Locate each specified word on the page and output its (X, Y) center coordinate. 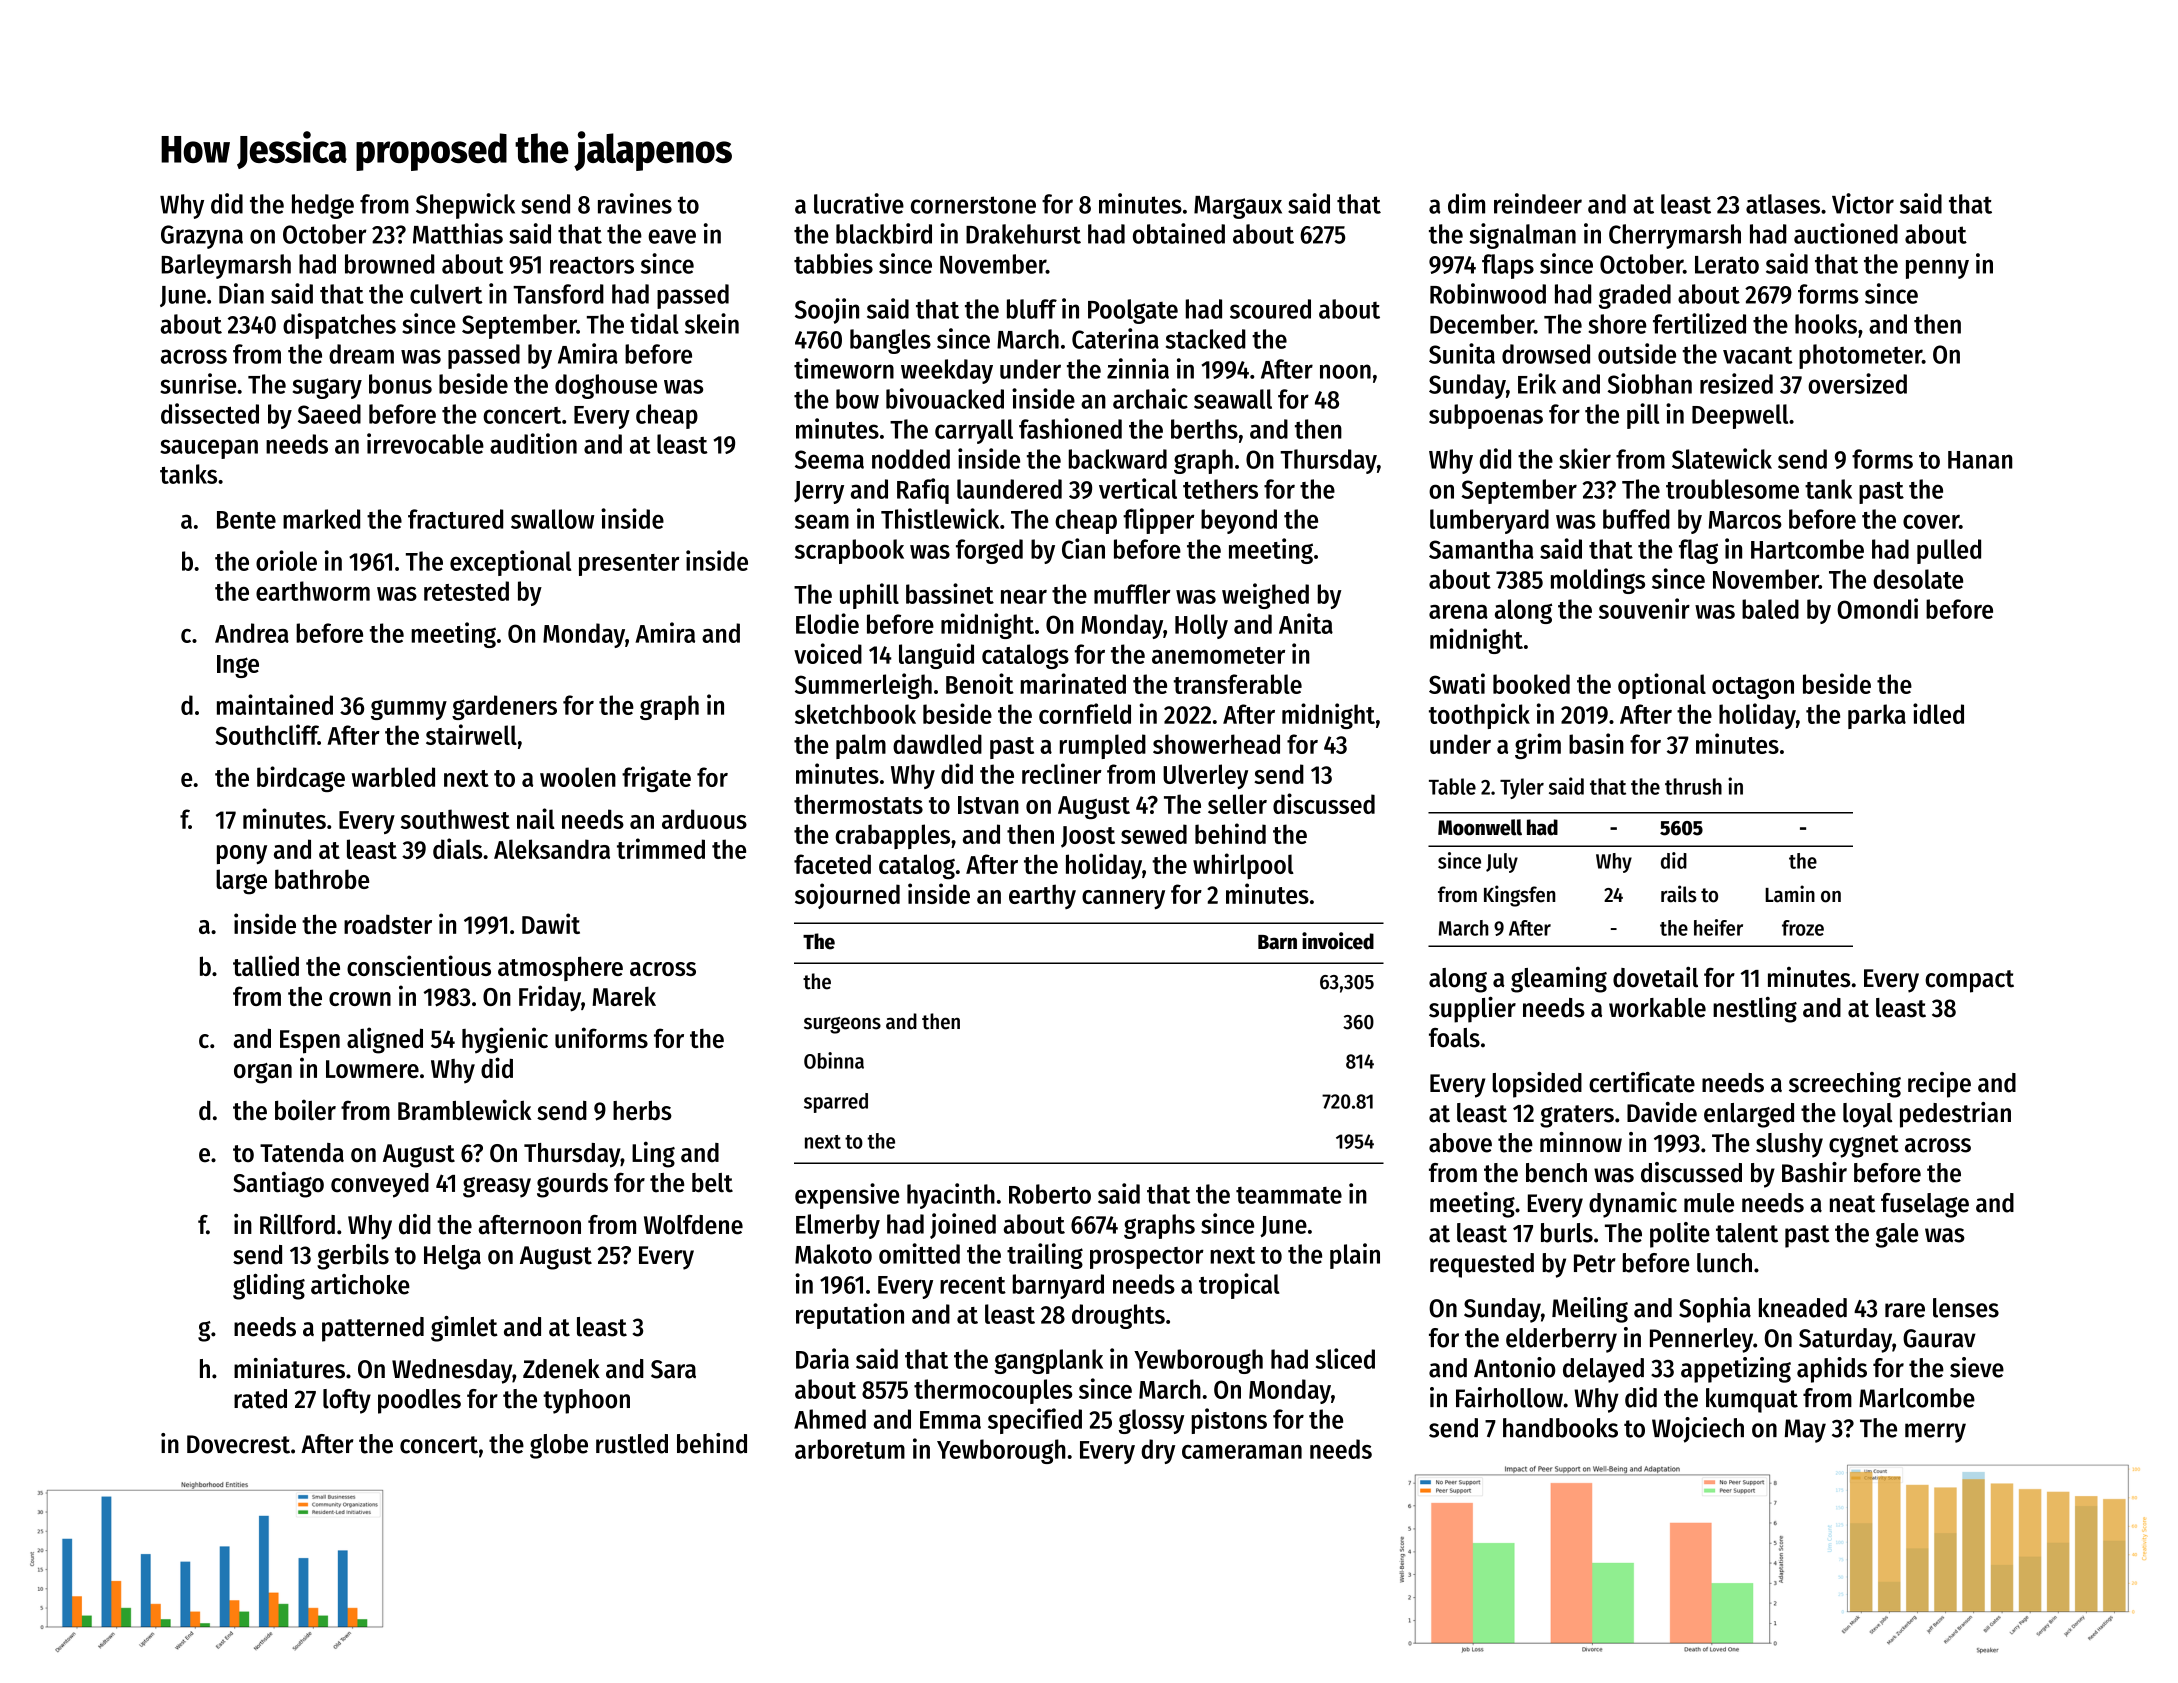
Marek (624, 996)
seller (1237, 804)
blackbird (884, 233)
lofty (347, 1401)
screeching (1845, 1085)
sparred (836, 1103)
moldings (1598, 581)
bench (1556, 1173)
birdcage (301, 779)
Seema (829, 459)
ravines (635, 203)
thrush (1693, 786)
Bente (246, 520)
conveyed (380, 1185)
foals (1454, 1038)
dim (1466, 203)
